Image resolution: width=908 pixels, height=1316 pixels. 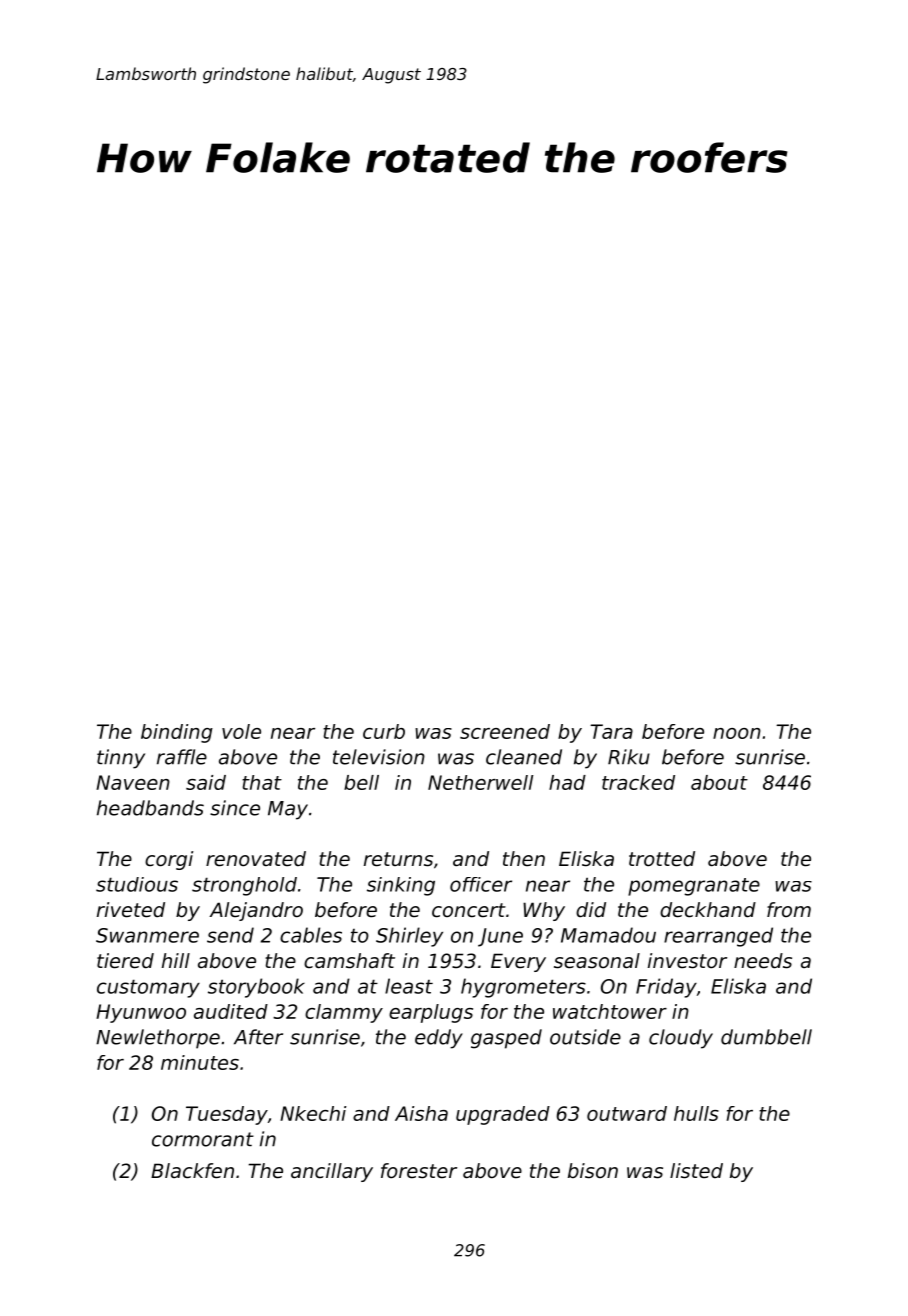 What do you see at coordinates (505, 731) in the screenshot?
I see `screened` at bounding box center [505, 731].
